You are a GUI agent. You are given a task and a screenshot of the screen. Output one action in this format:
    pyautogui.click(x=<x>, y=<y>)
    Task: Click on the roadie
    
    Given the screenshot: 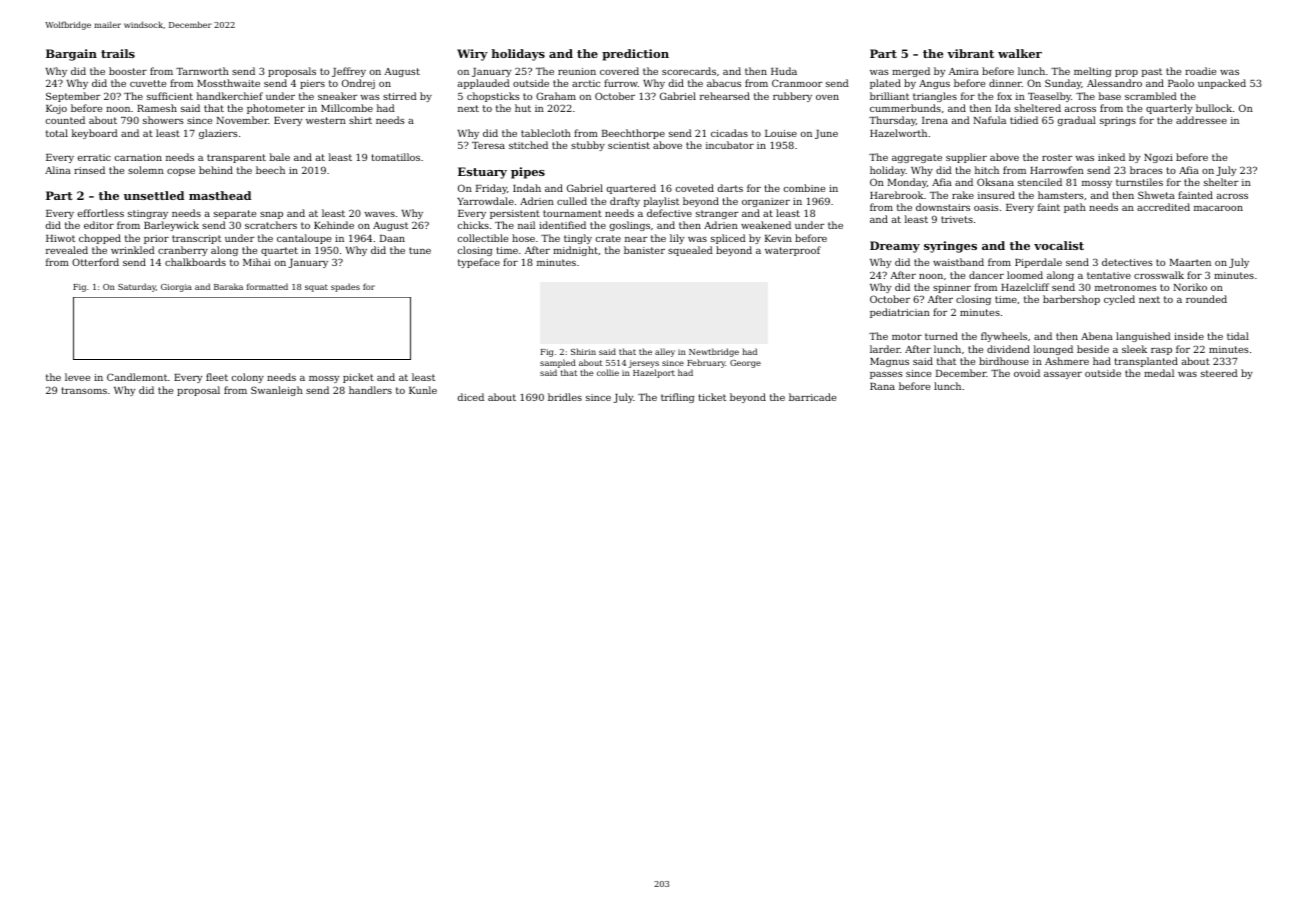 What is the action you would take?
    pyautogui.click(x=1200, y=71)
